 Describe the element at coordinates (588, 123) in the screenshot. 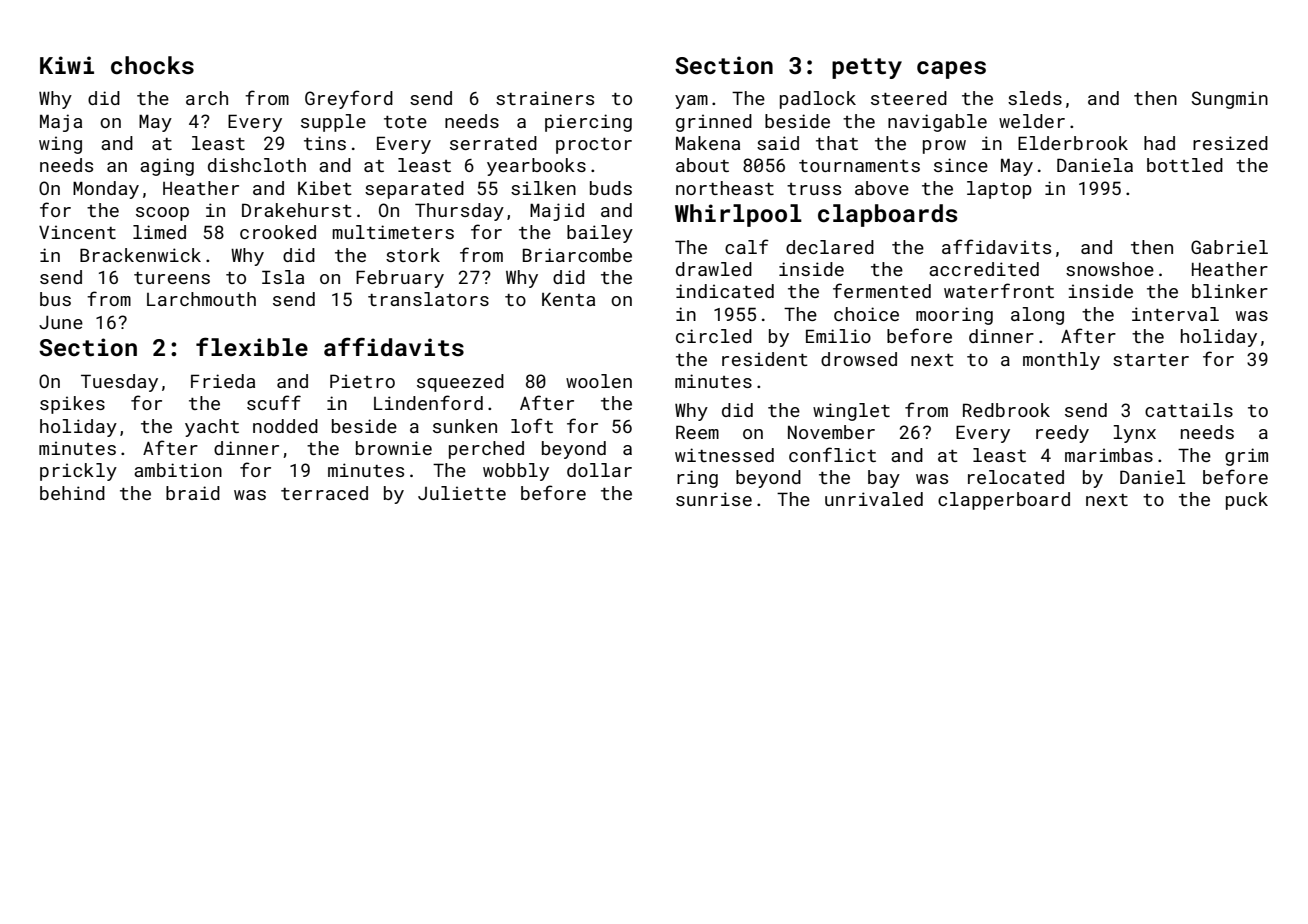

I see `piercing` at that location.
